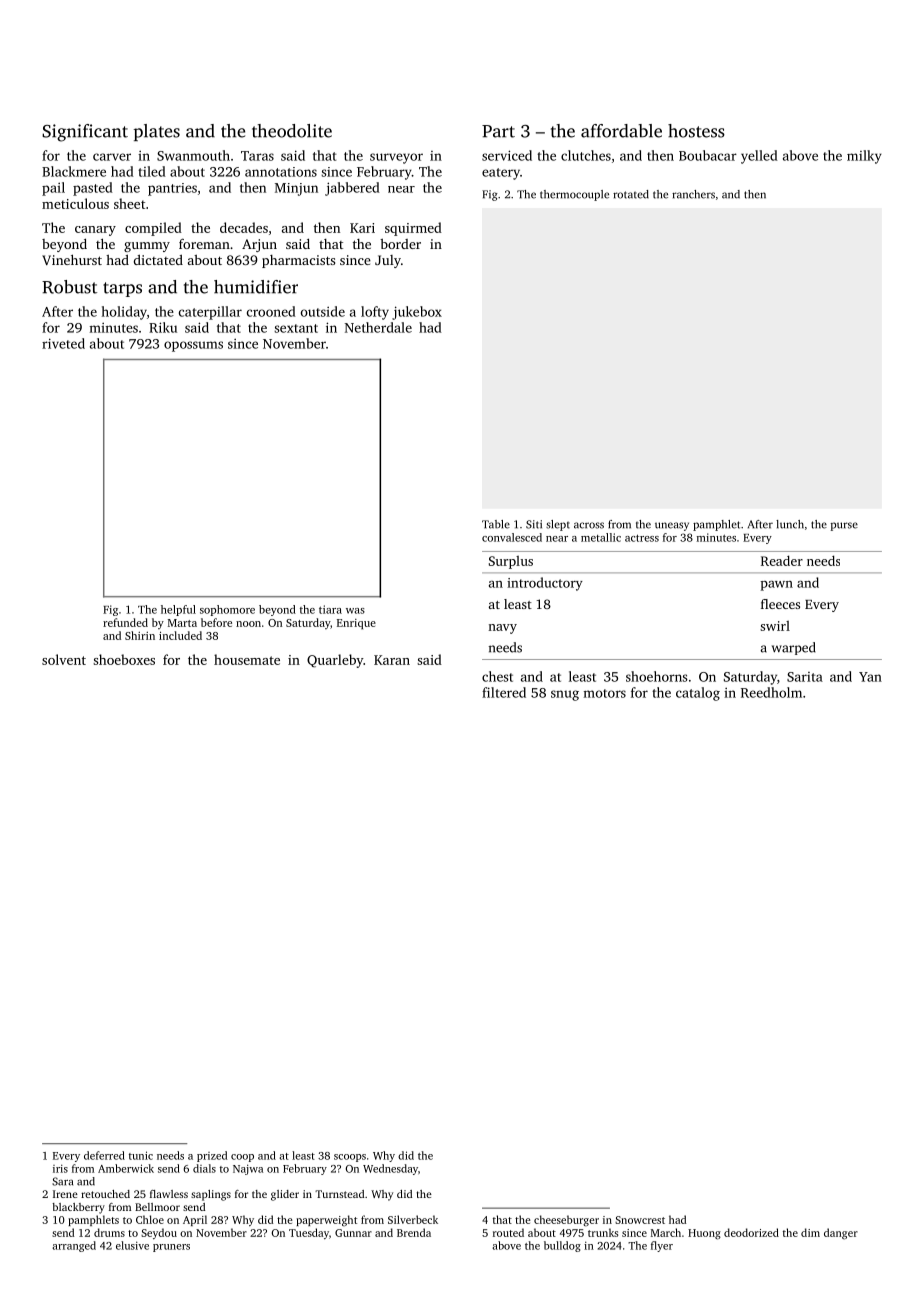 The image size is (924, 1308). What do you see at coordinates (248, 1169) in the screenshot?
I see `Najwa` at bounding box center [248, 1169].
